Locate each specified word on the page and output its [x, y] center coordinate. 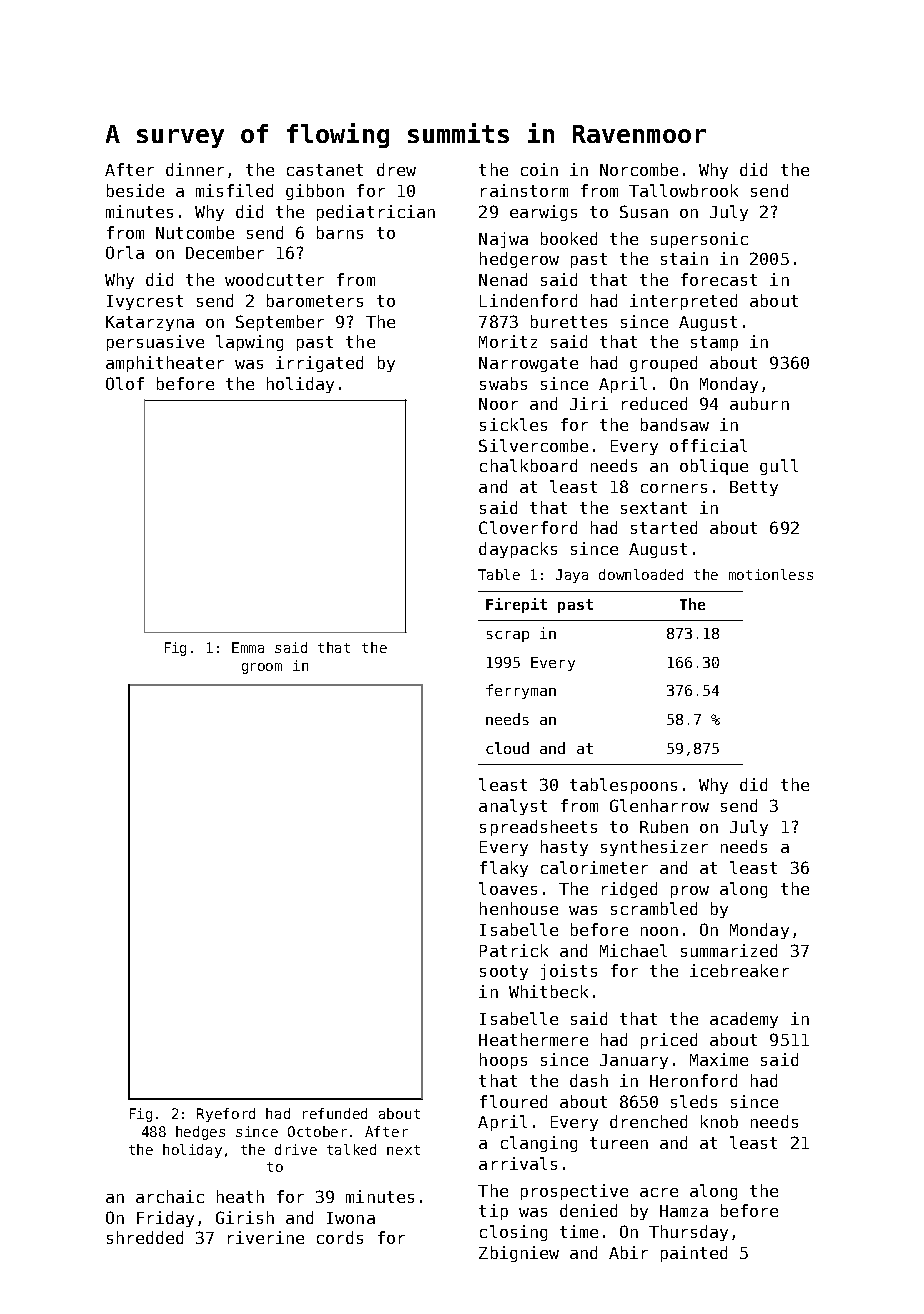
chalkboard [528, 465]
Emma [248, 647]
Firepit [516, 605]
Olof [125, 383]
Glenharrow [659, 805]
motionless [771, 574]
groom [262, 668]
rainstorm [524, 190]
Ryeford [226, 1115]
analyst [513, 807]
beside [135, 190]
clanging [539, 1144]
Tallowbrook [683, 190]
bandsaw [675, 424]
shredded [145, 1237]
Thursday [688, 1233]
